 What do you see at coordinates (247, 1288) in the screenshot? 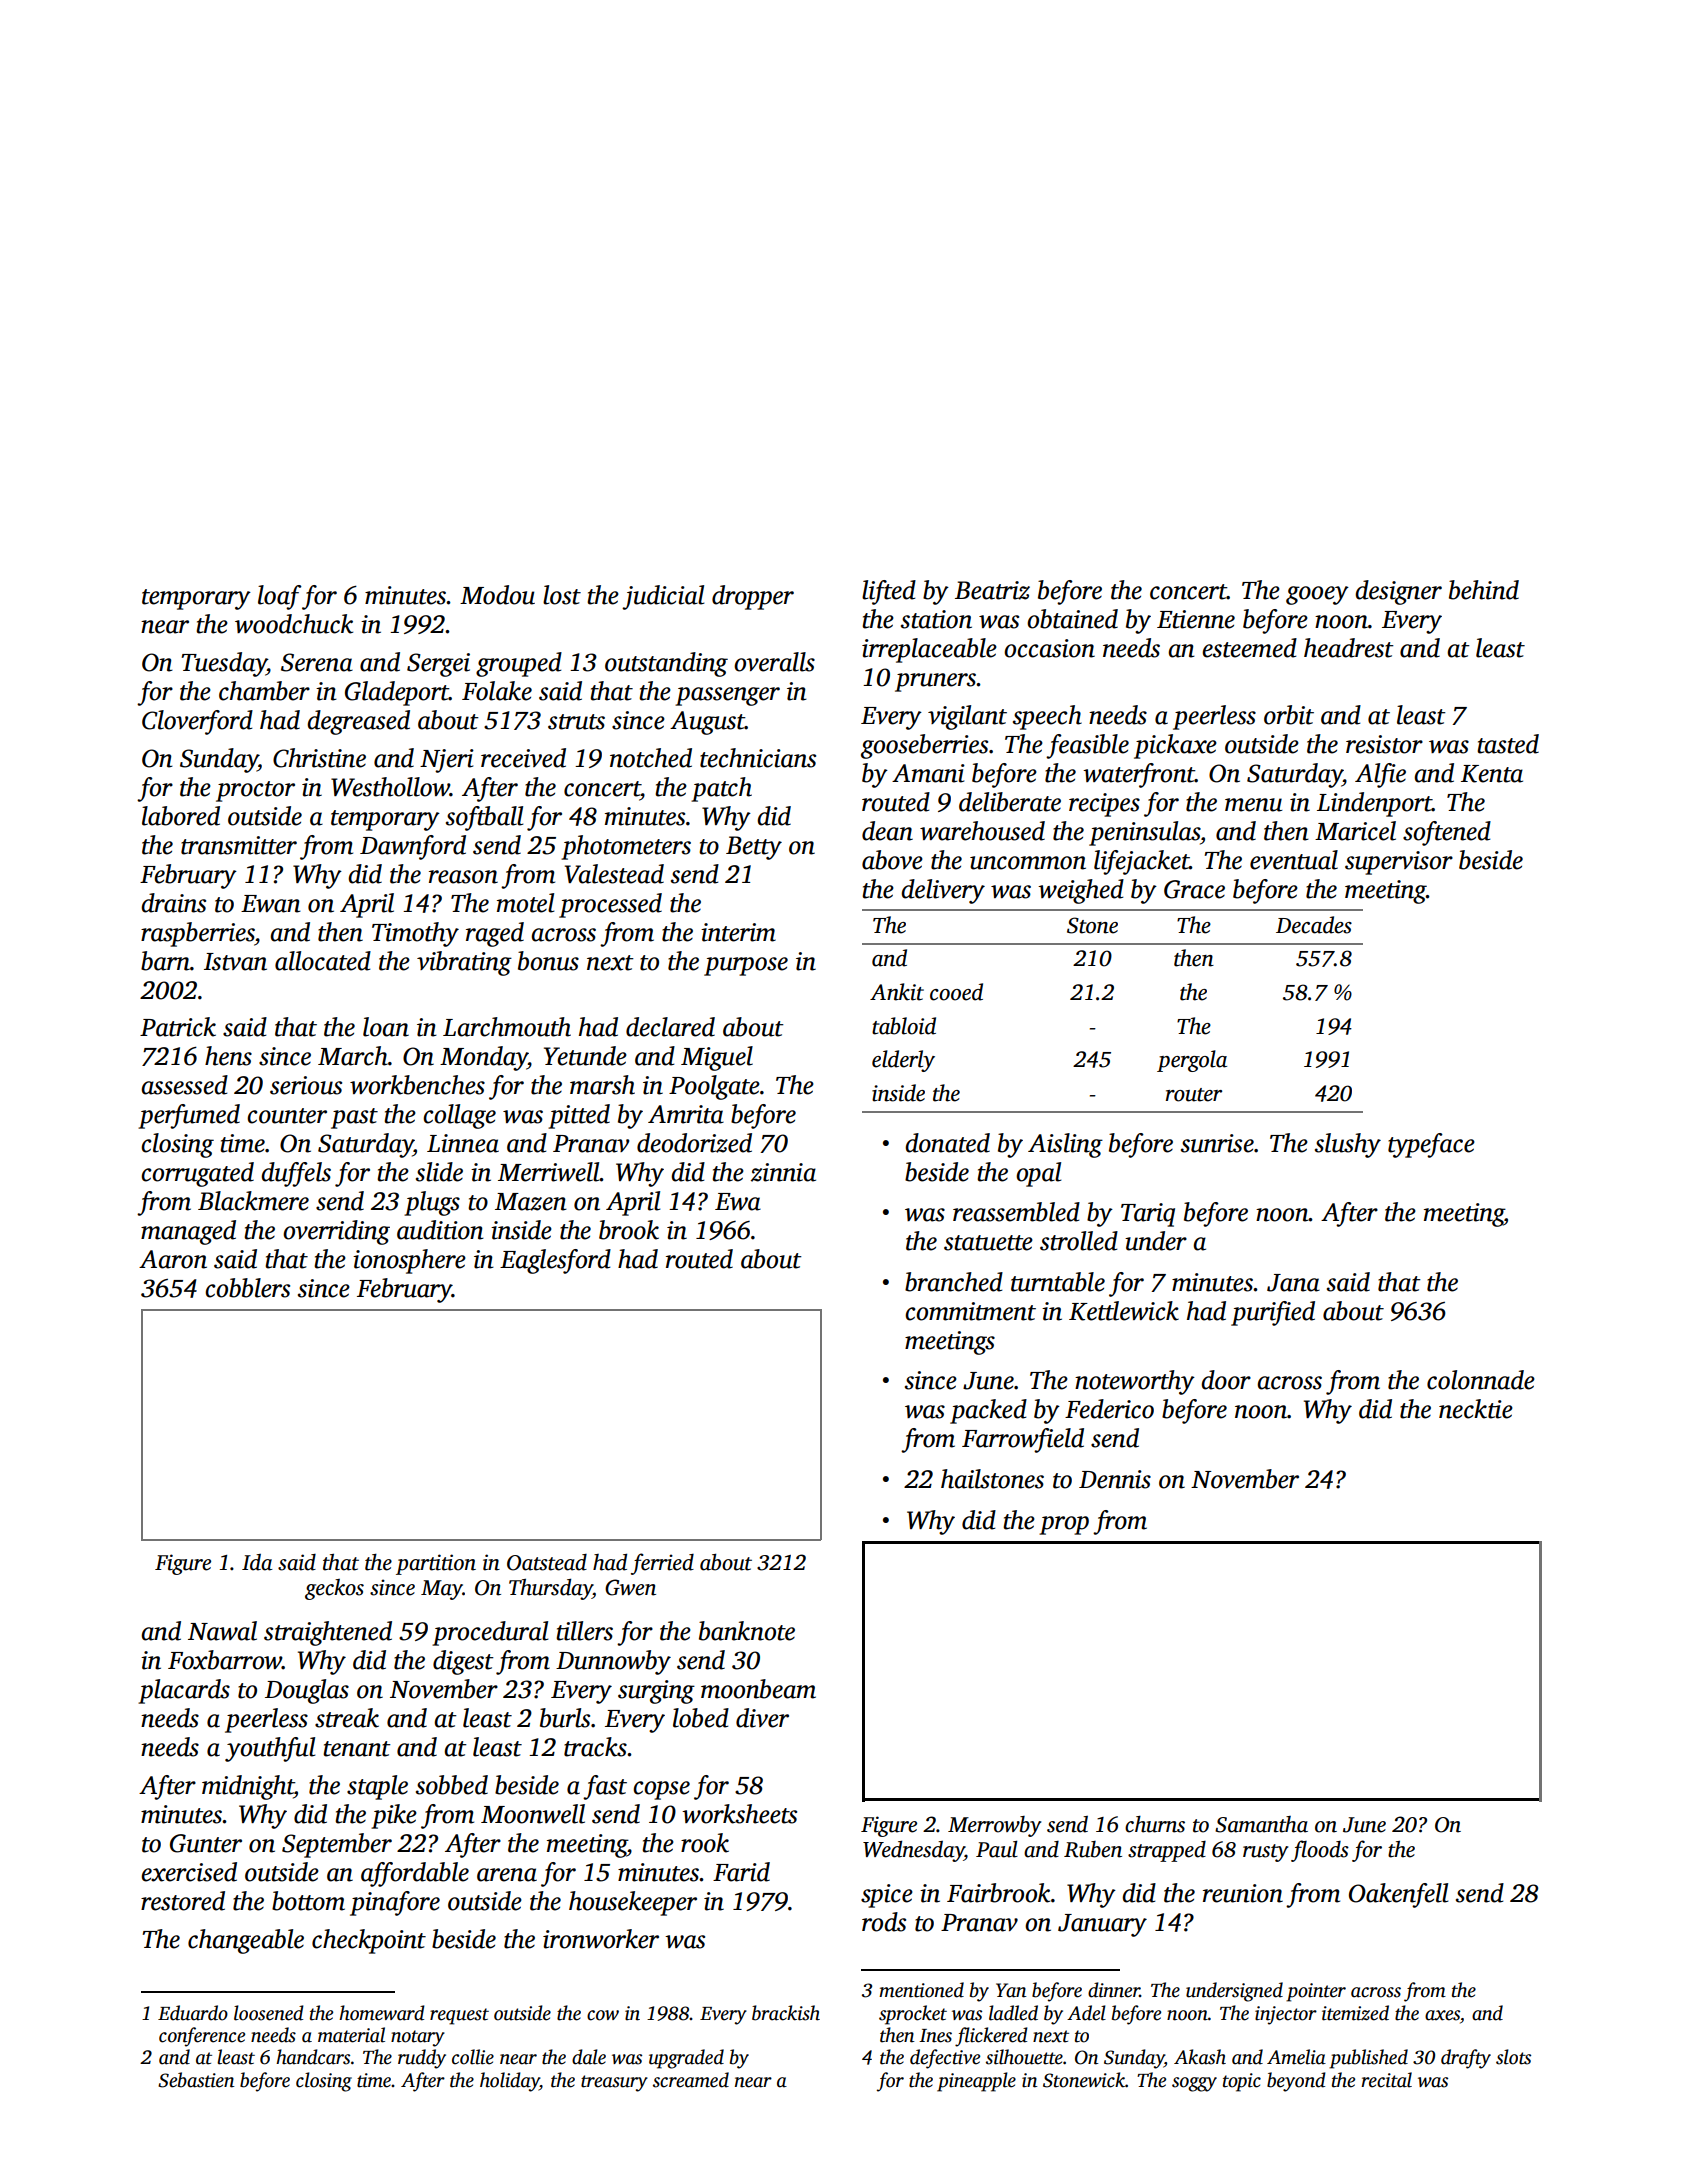
I see `cobblers` at bounding box center [247, 1288].
